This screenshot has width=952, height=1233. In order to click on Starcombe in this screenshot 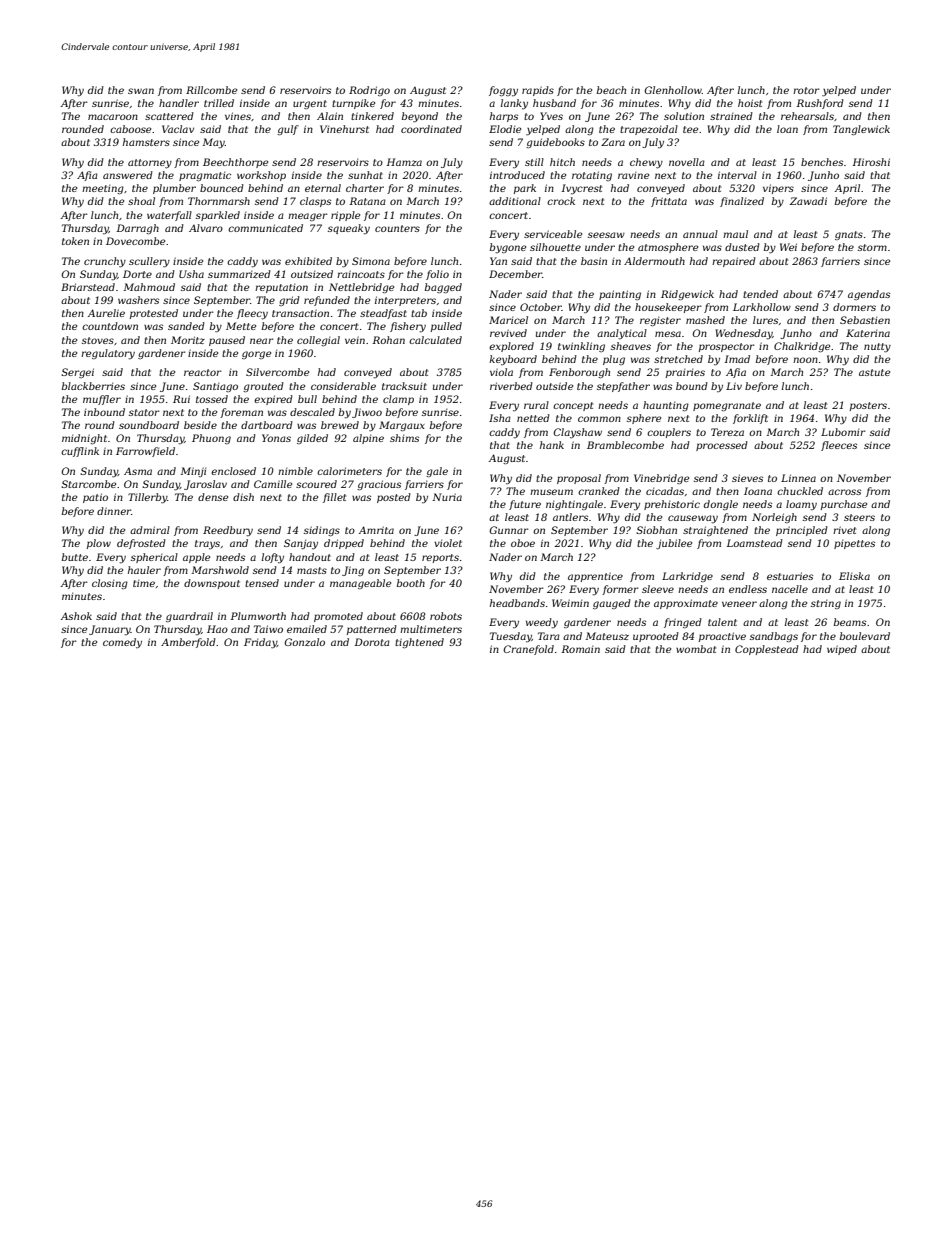, I will do `click(88, 484)`.
